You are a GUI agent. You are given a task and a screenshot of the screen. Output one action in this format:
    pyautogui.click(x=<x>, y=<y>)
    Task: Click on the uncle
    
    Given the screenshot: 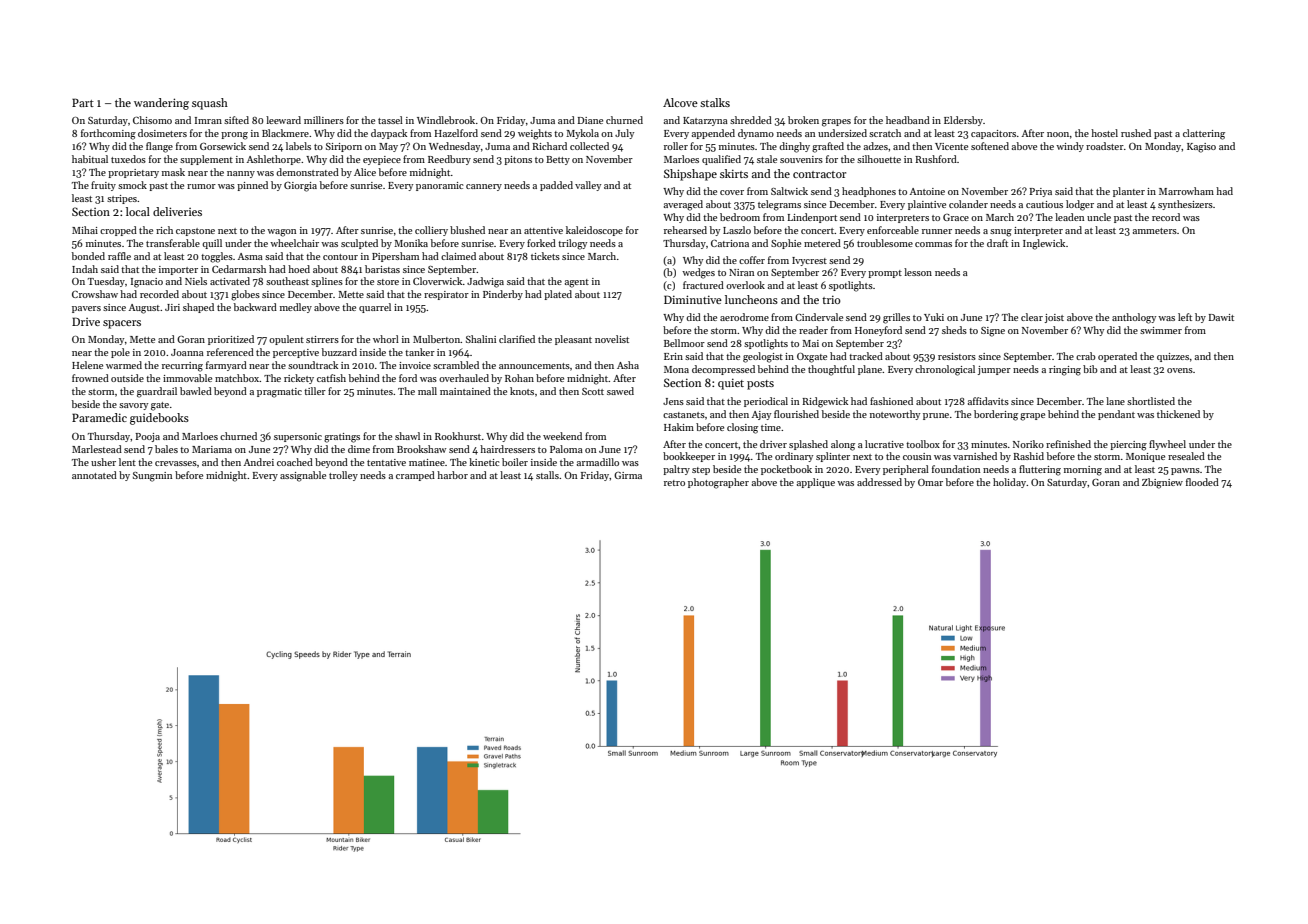 What is the action you would take?
    pyautogui.click(x=1099, y=217)
